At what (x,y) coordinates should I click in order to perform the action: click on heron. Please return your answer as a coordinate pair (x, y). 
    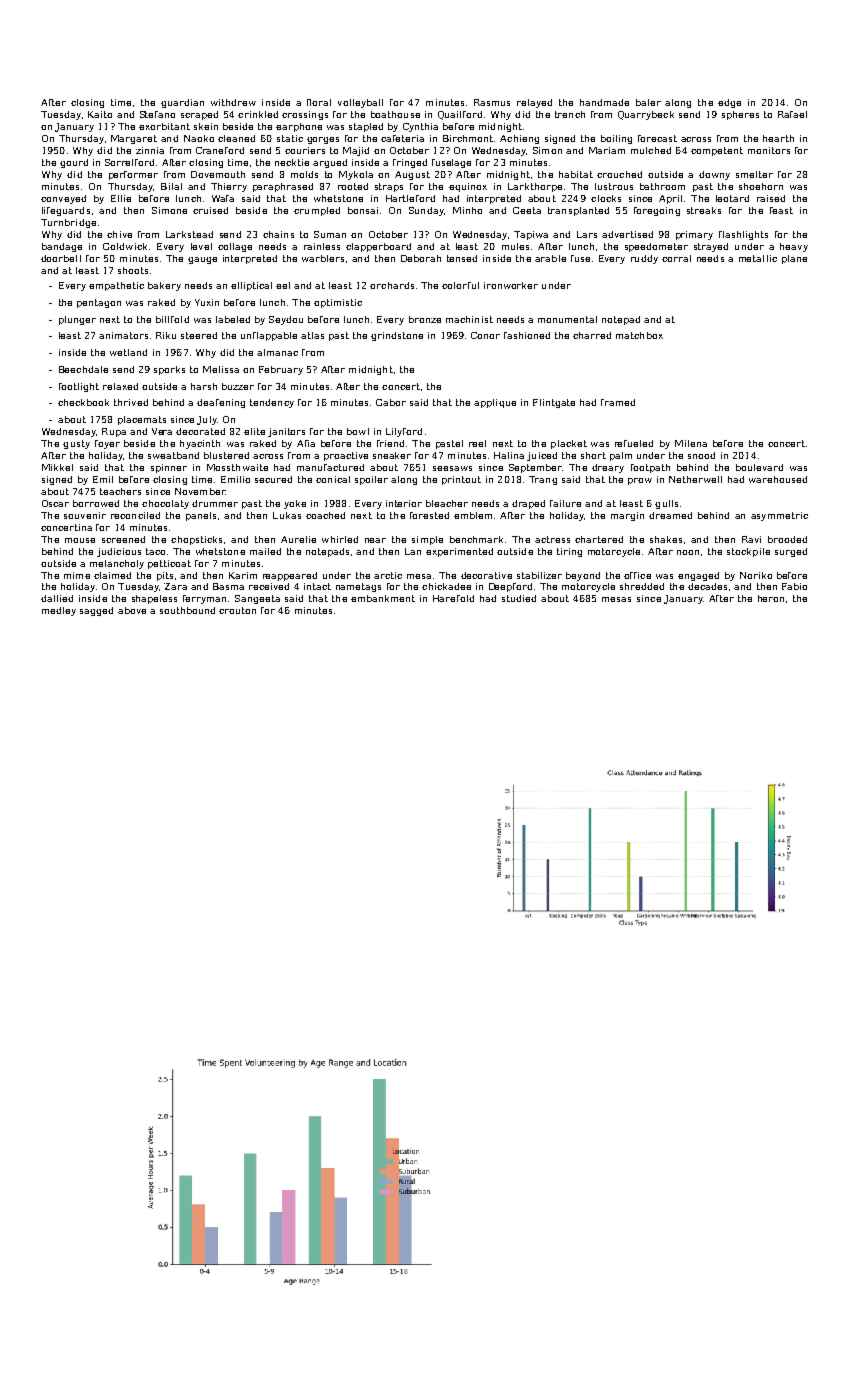
    Looking at the image, I should click on (771, 598).
